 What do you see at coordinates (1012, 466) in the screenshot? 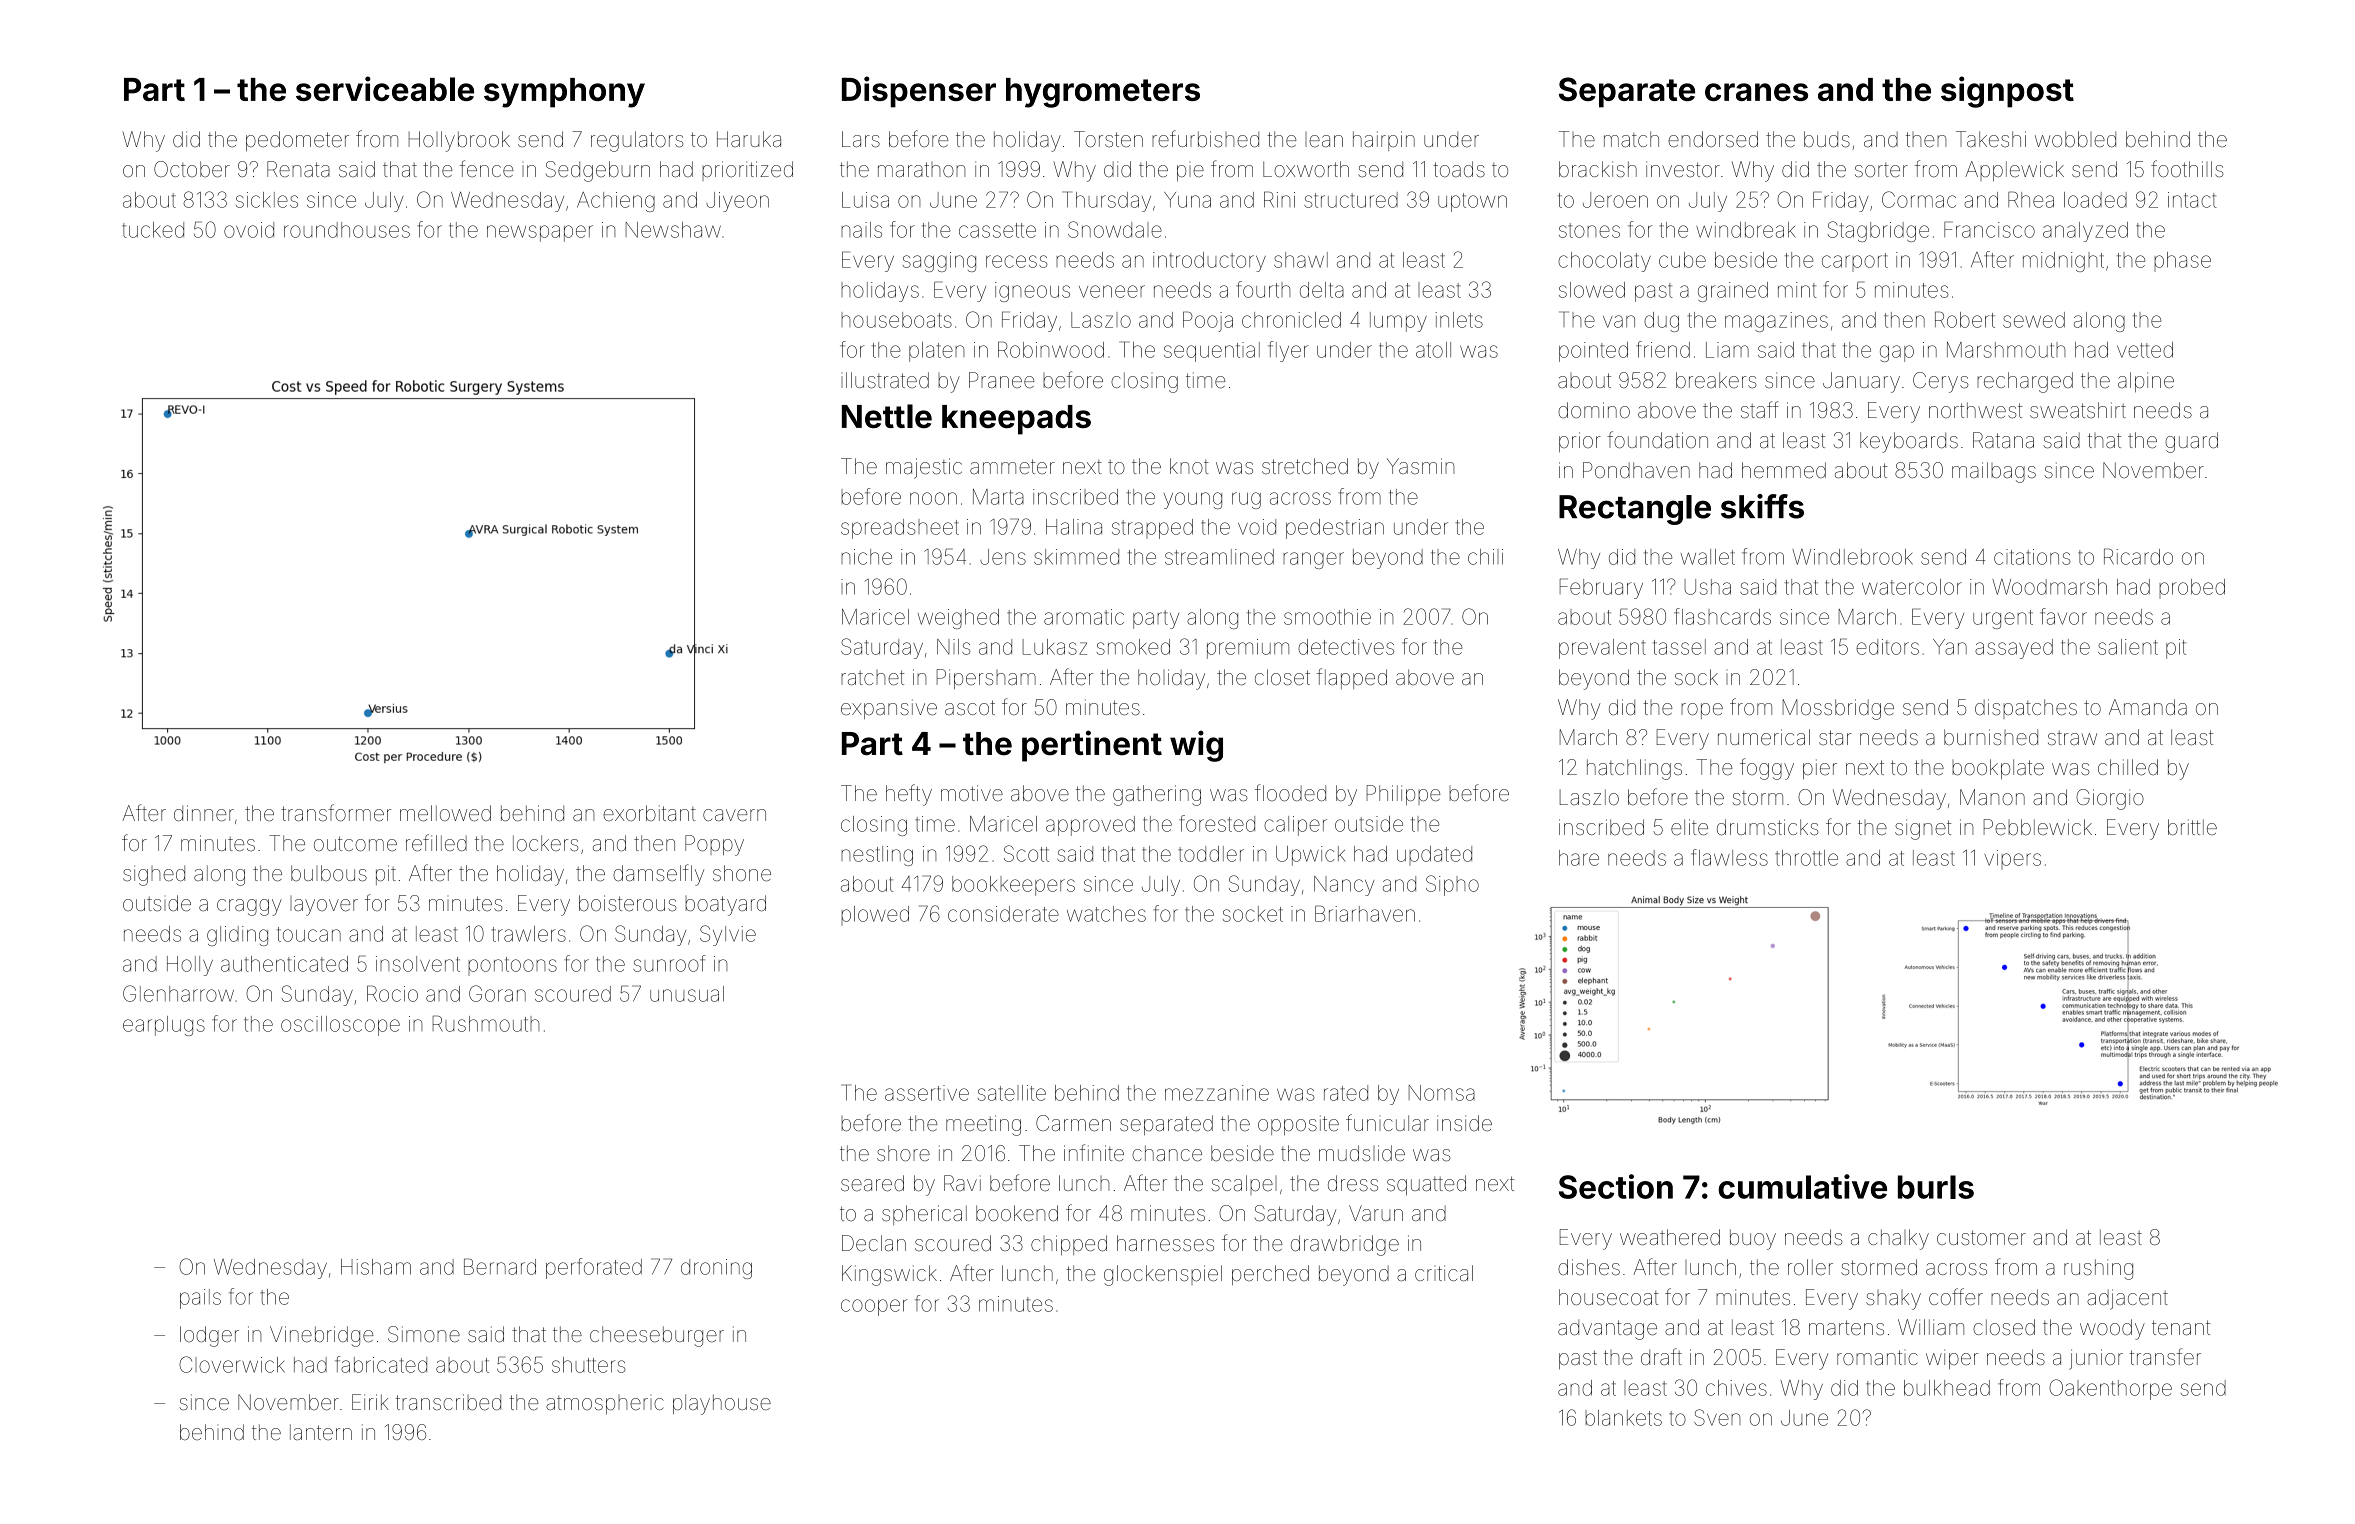
I see `ammeter` at bounding box center [1012, 466].
